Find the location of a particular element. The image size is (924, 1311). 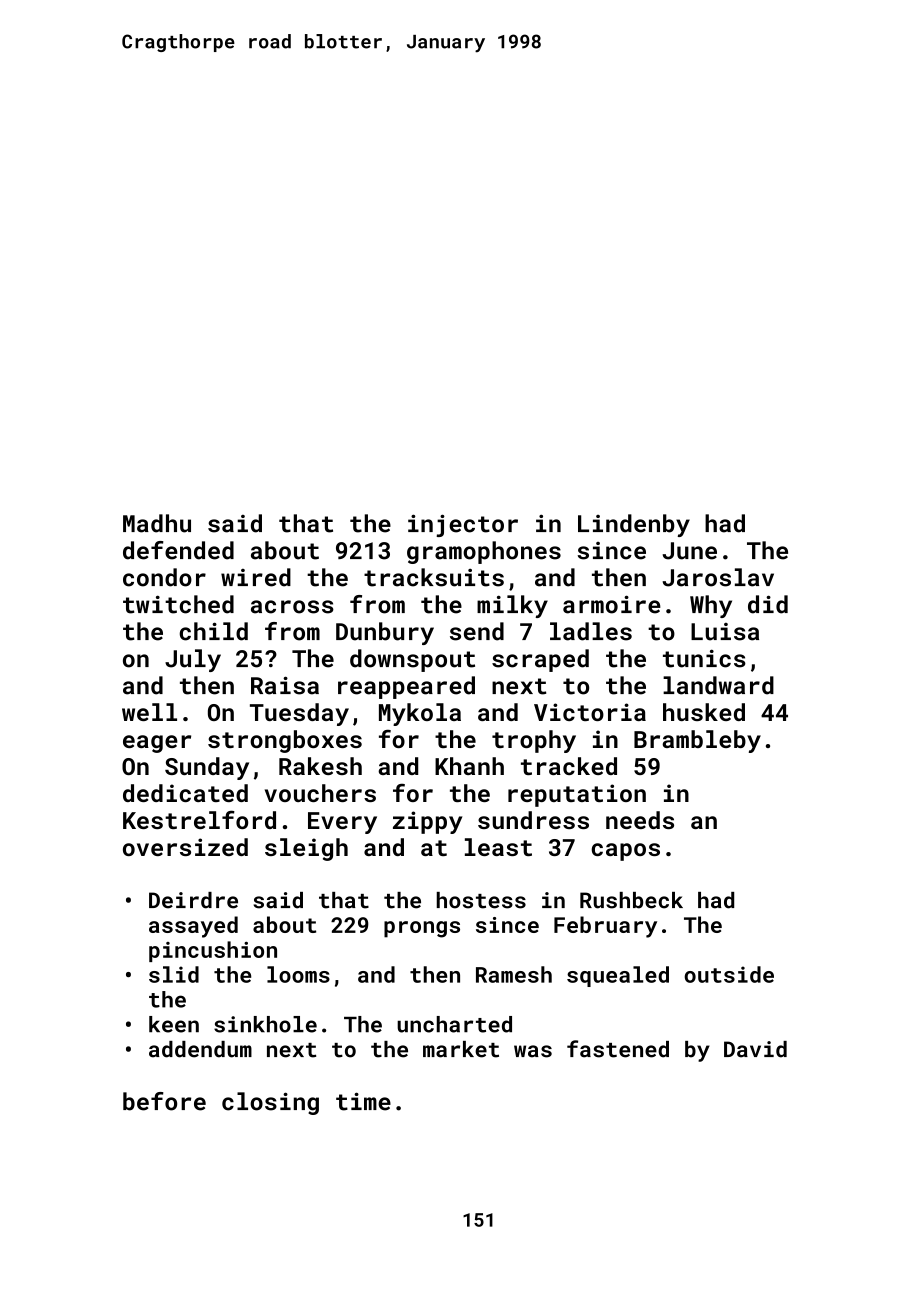

squealed is located at coordinates (618, 976).
